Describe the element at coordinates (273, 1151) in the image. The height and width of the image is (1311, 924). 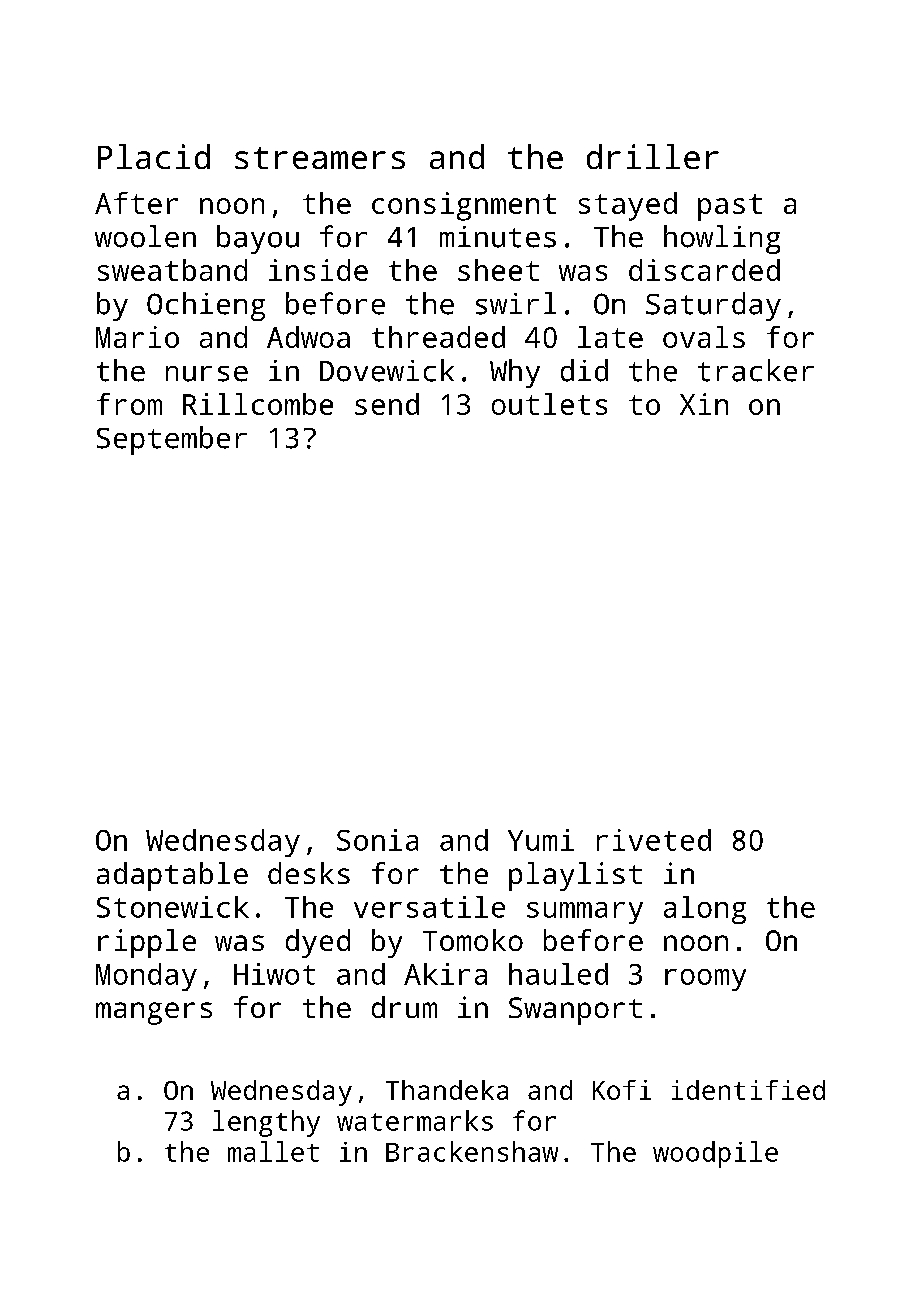
I see `mallet` at that location.
